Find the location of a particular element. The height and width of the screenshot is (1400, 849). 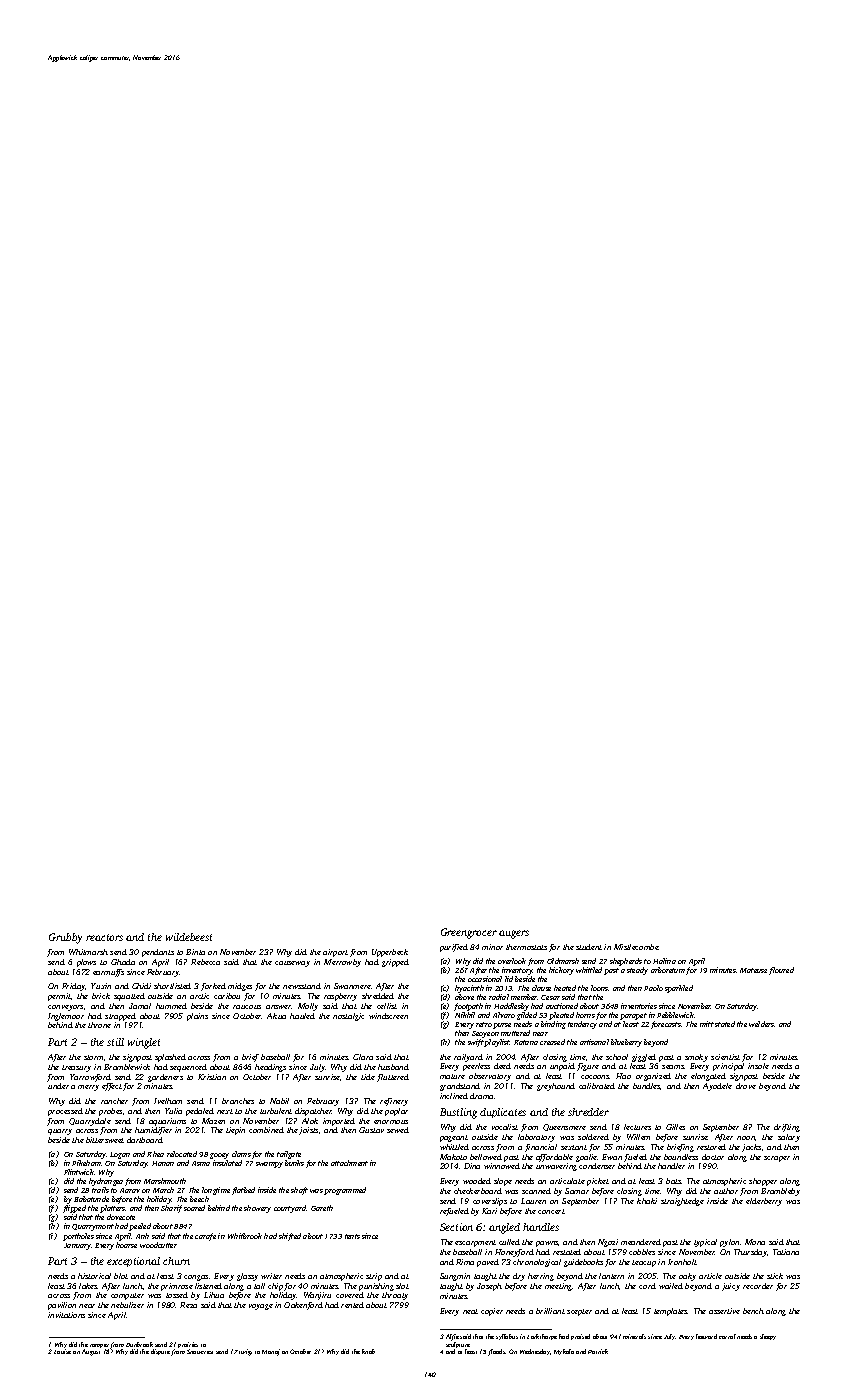

twigs is located at coordinates (245, 1352).
